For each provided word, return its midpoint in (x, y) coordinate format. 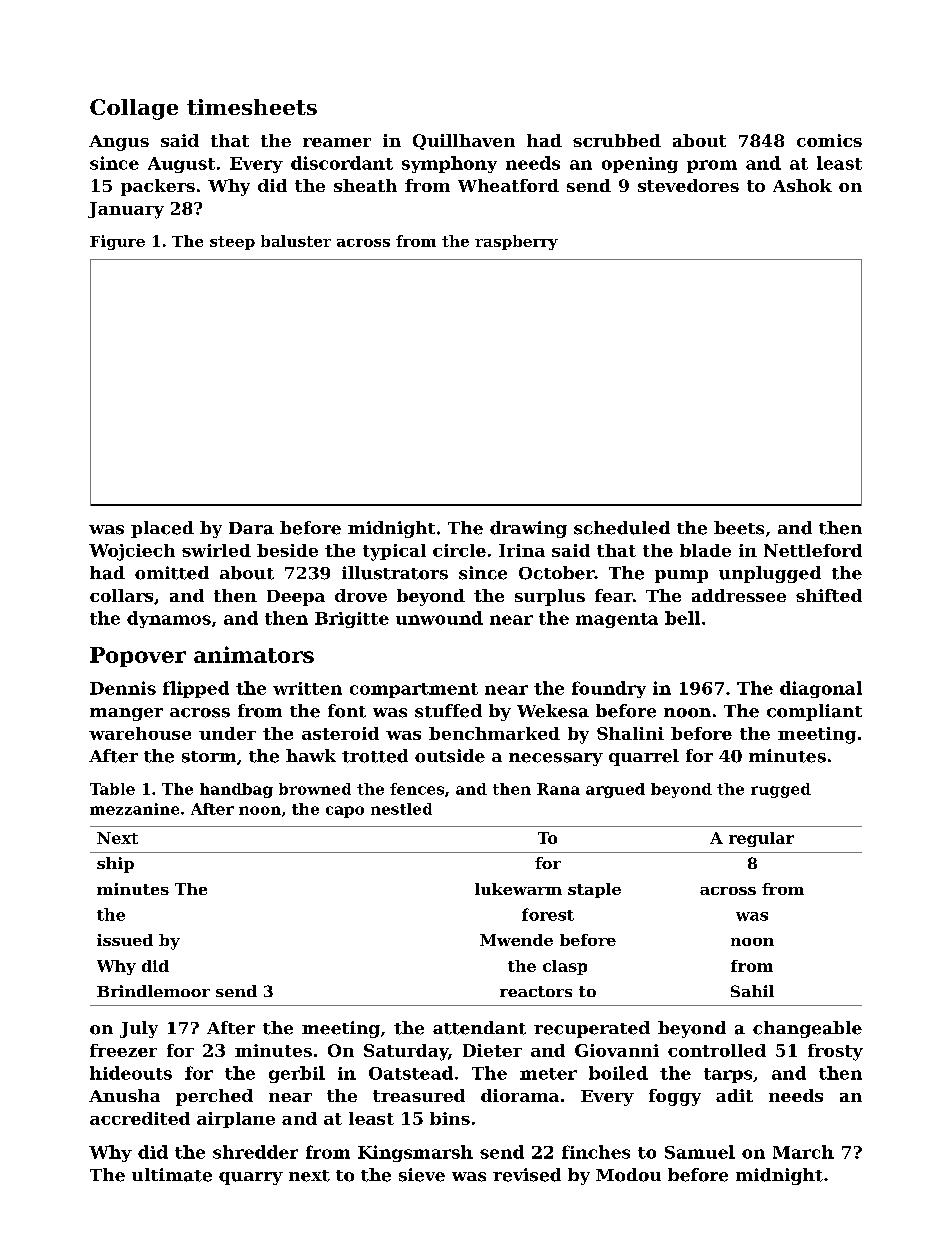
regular (761, 839)
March (803, 1152)
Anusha (124, 1095)
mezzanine (134, 809)
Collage (134, 109)
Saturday (406, 1052)
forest (548, 914)
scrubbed (617, 140)
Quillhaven (464, 142)
